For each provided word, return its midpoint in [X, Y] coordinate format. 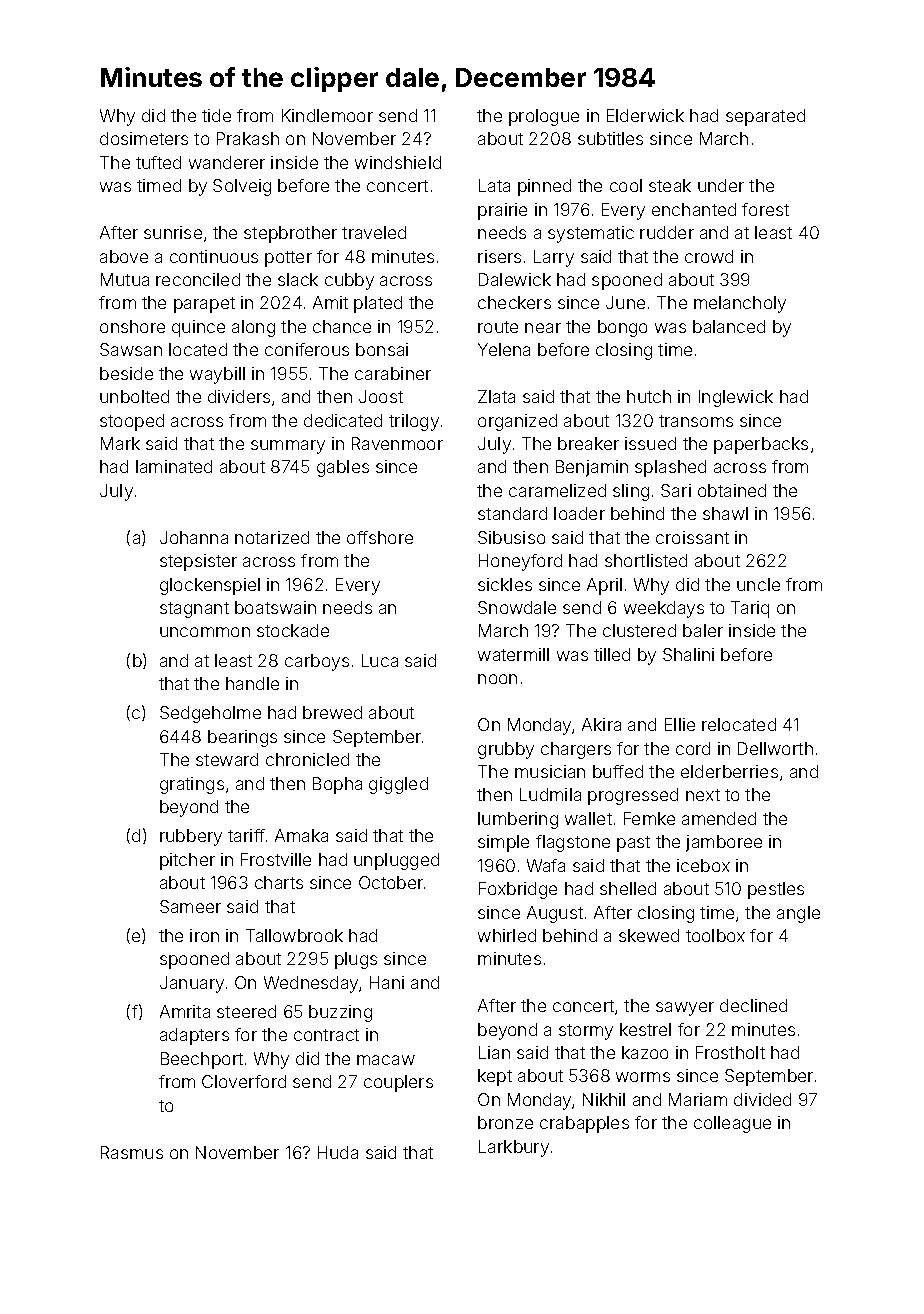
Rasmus [132, 1152]
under [721, 185]
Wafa [546, 865]
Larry [554, 258]
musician [550, 771]
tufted [158, 162]
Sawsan [131, 349]
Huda [338, 1152]
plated [378, 304]
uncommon [205, 632]
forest [765, 209]
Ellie [680, 724]
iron [204, 935]
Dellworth [775, 748]
